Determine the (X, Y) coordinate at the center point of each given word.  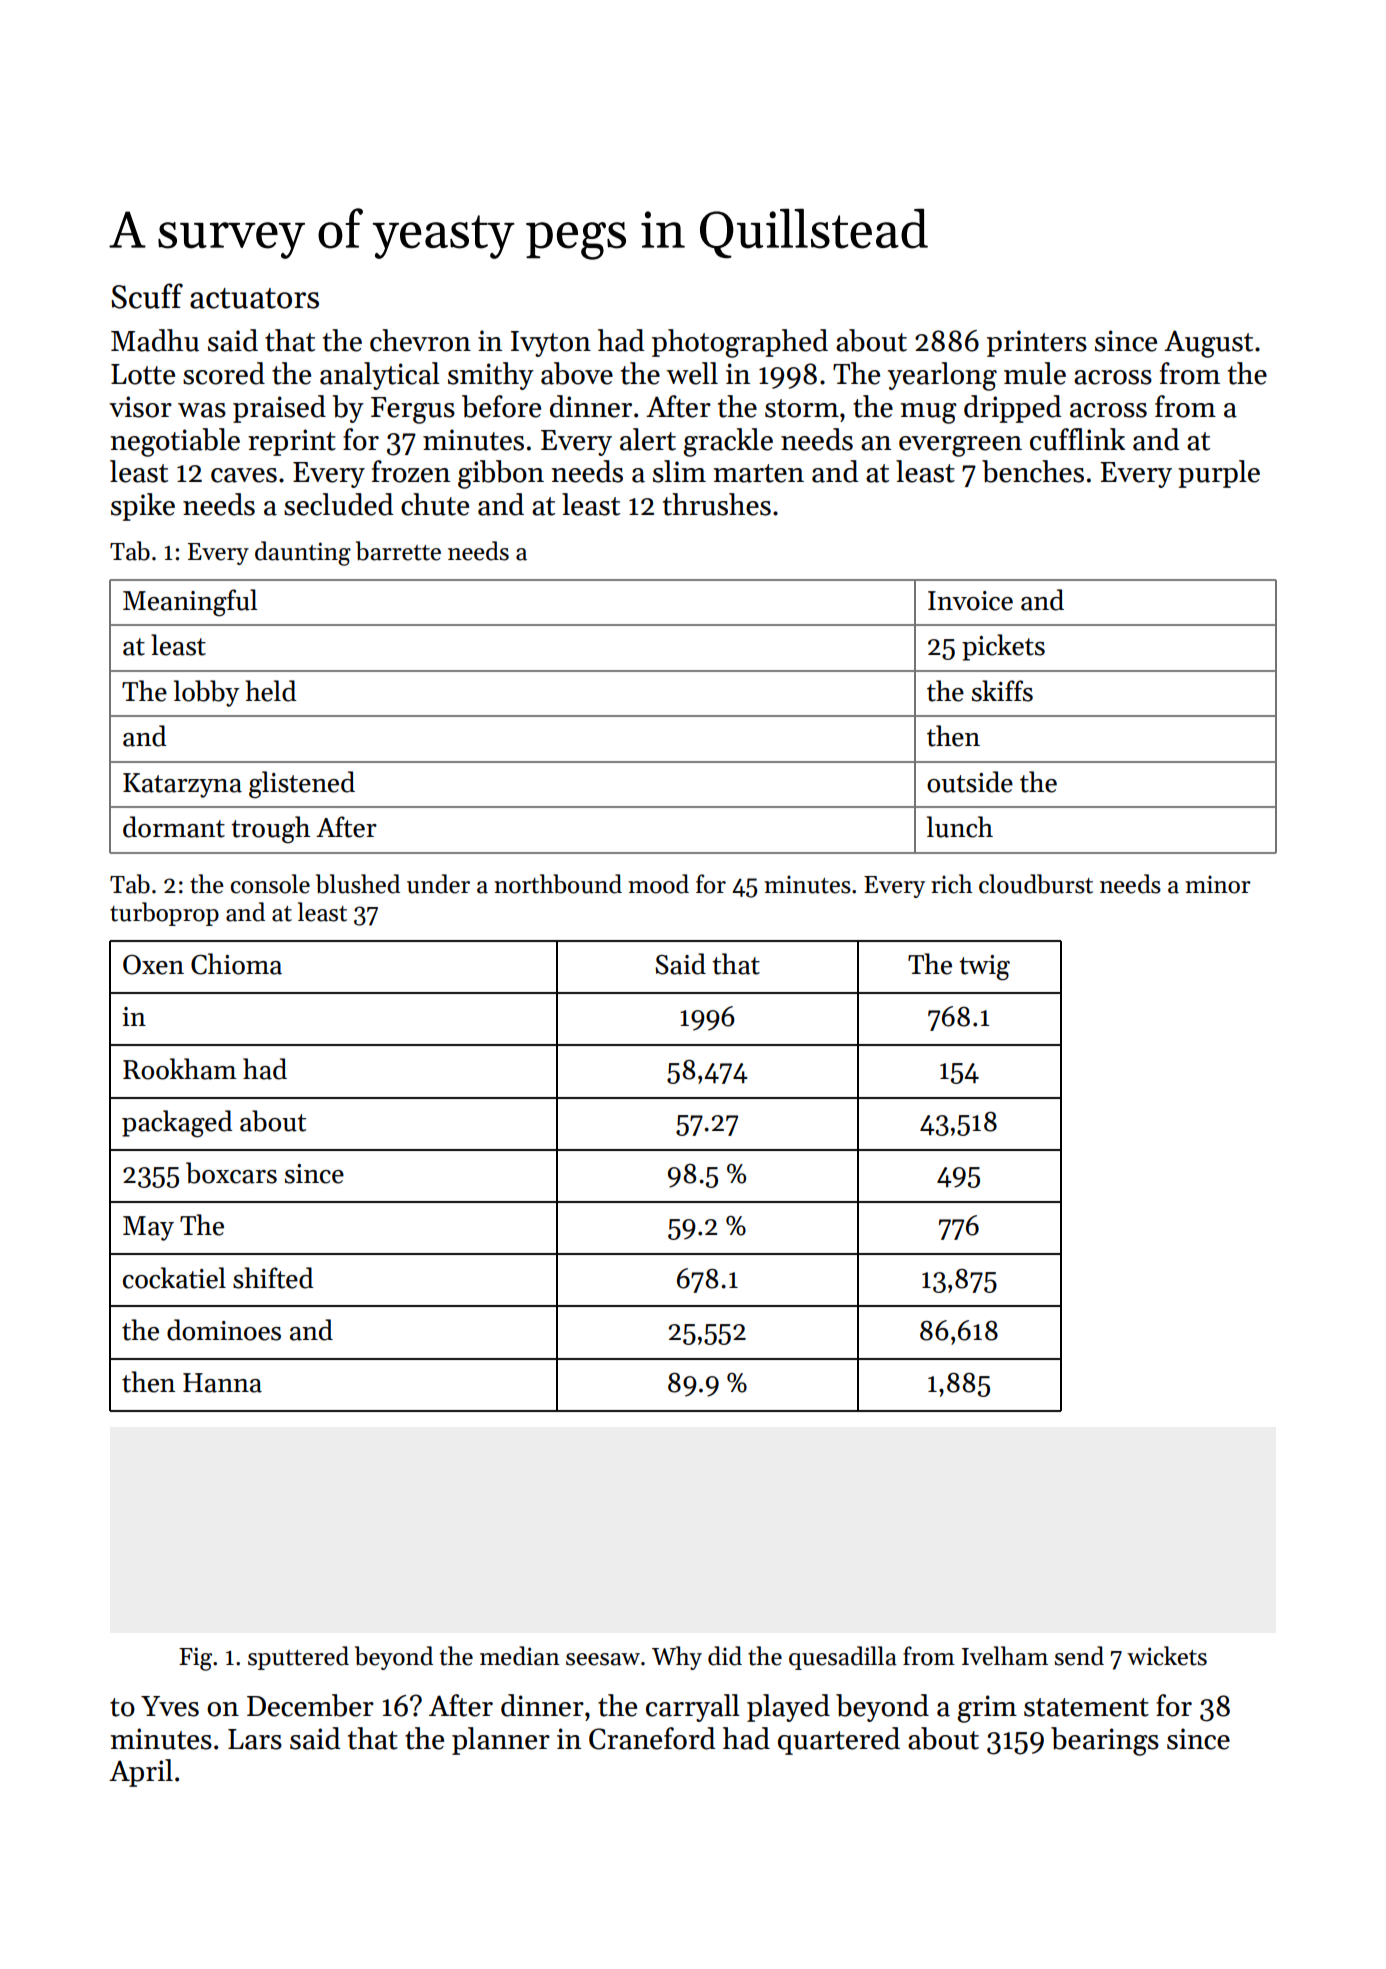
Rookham (180, 1069)
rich (952, 884)
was (202, 410)
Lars (255, 1739)
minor (1218, 884)
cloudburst (1036, 884)
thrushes (717, 504)
